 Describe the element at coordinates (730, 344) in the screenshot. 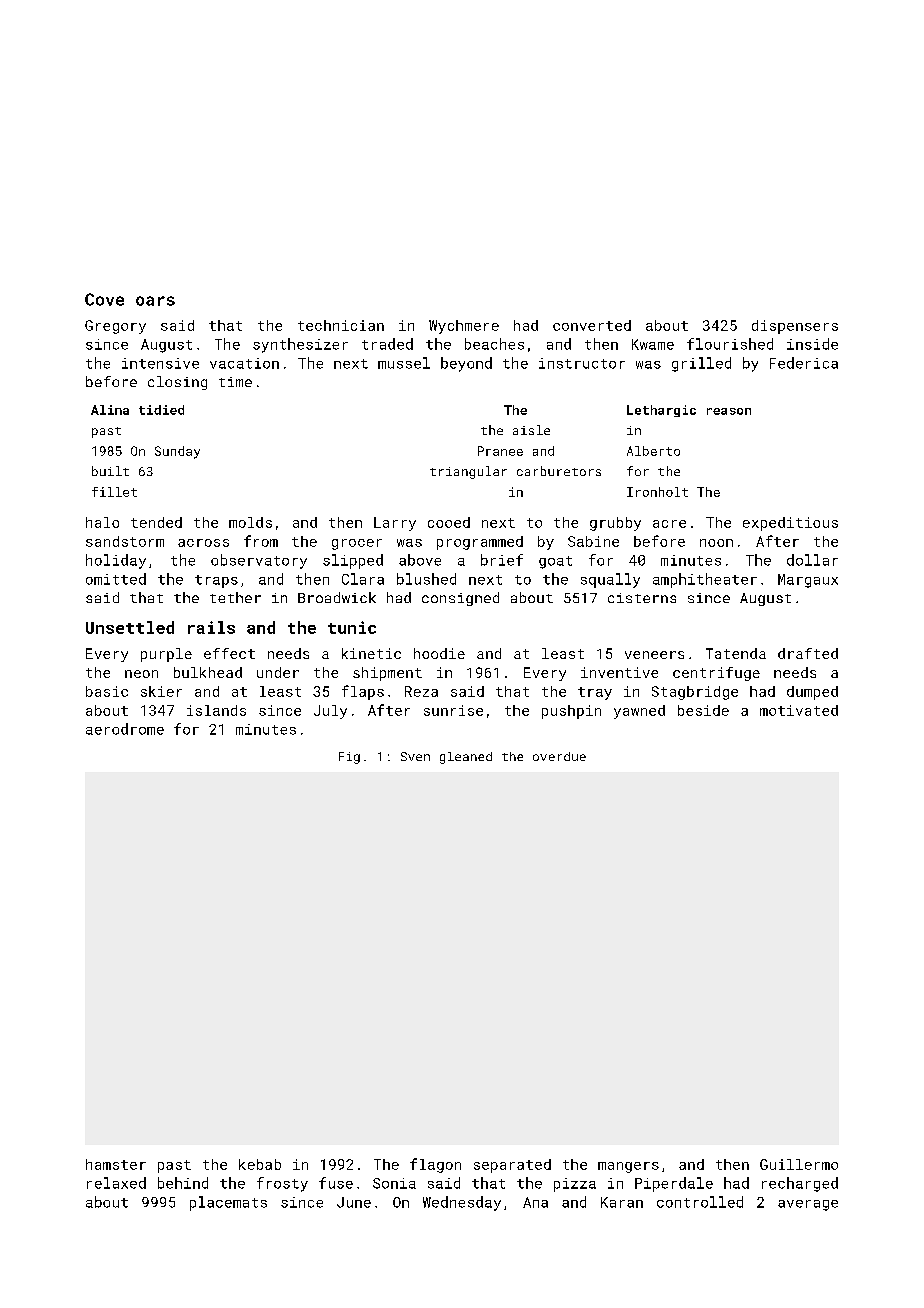

I see `flourished` at that location.
